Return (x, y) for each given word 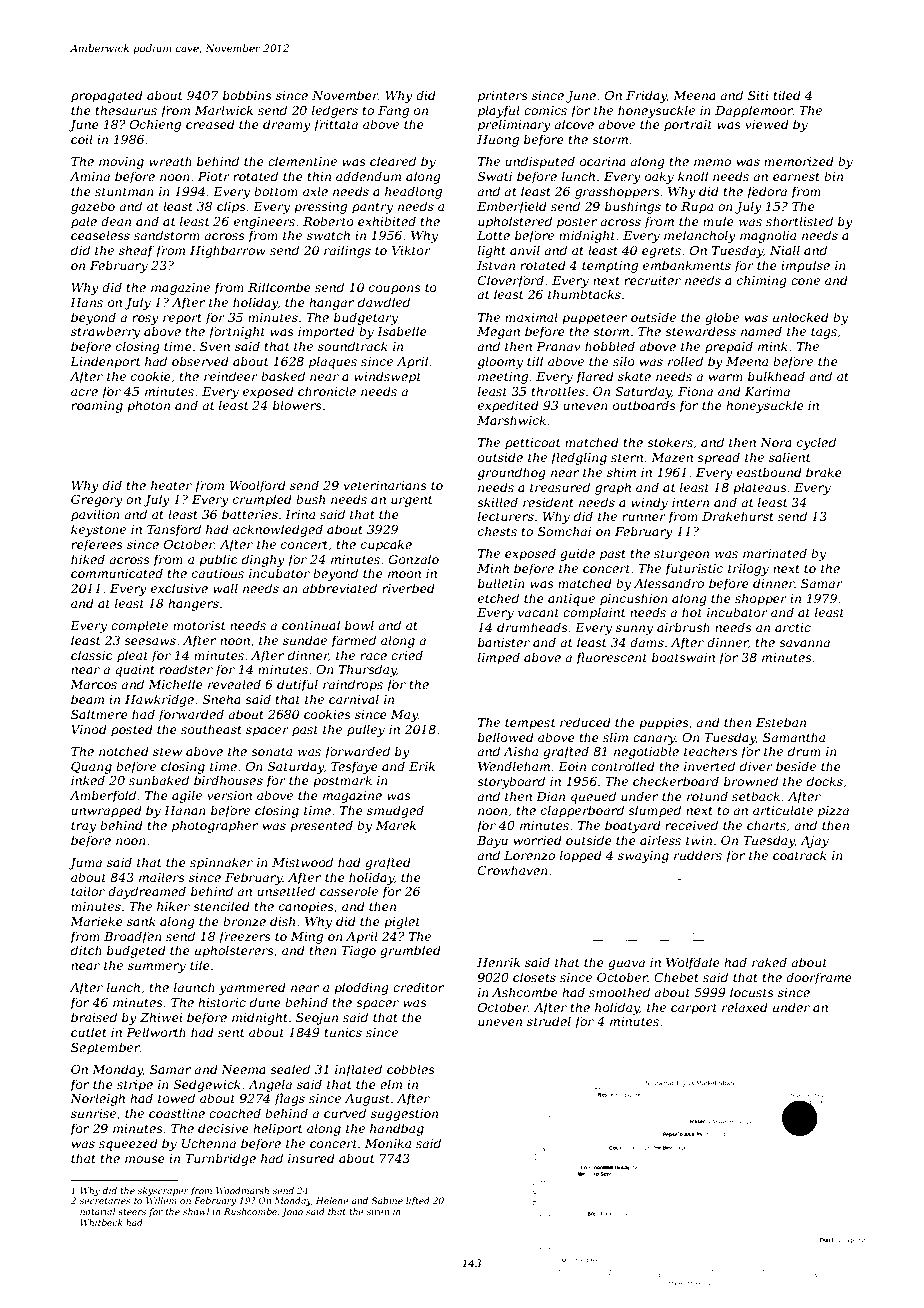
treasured (560, 487)
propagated (107, 96)
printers (503, 97)
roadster (186, 669)
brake (824, 472)
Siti (758, 95)
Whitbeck (101, 1222)
